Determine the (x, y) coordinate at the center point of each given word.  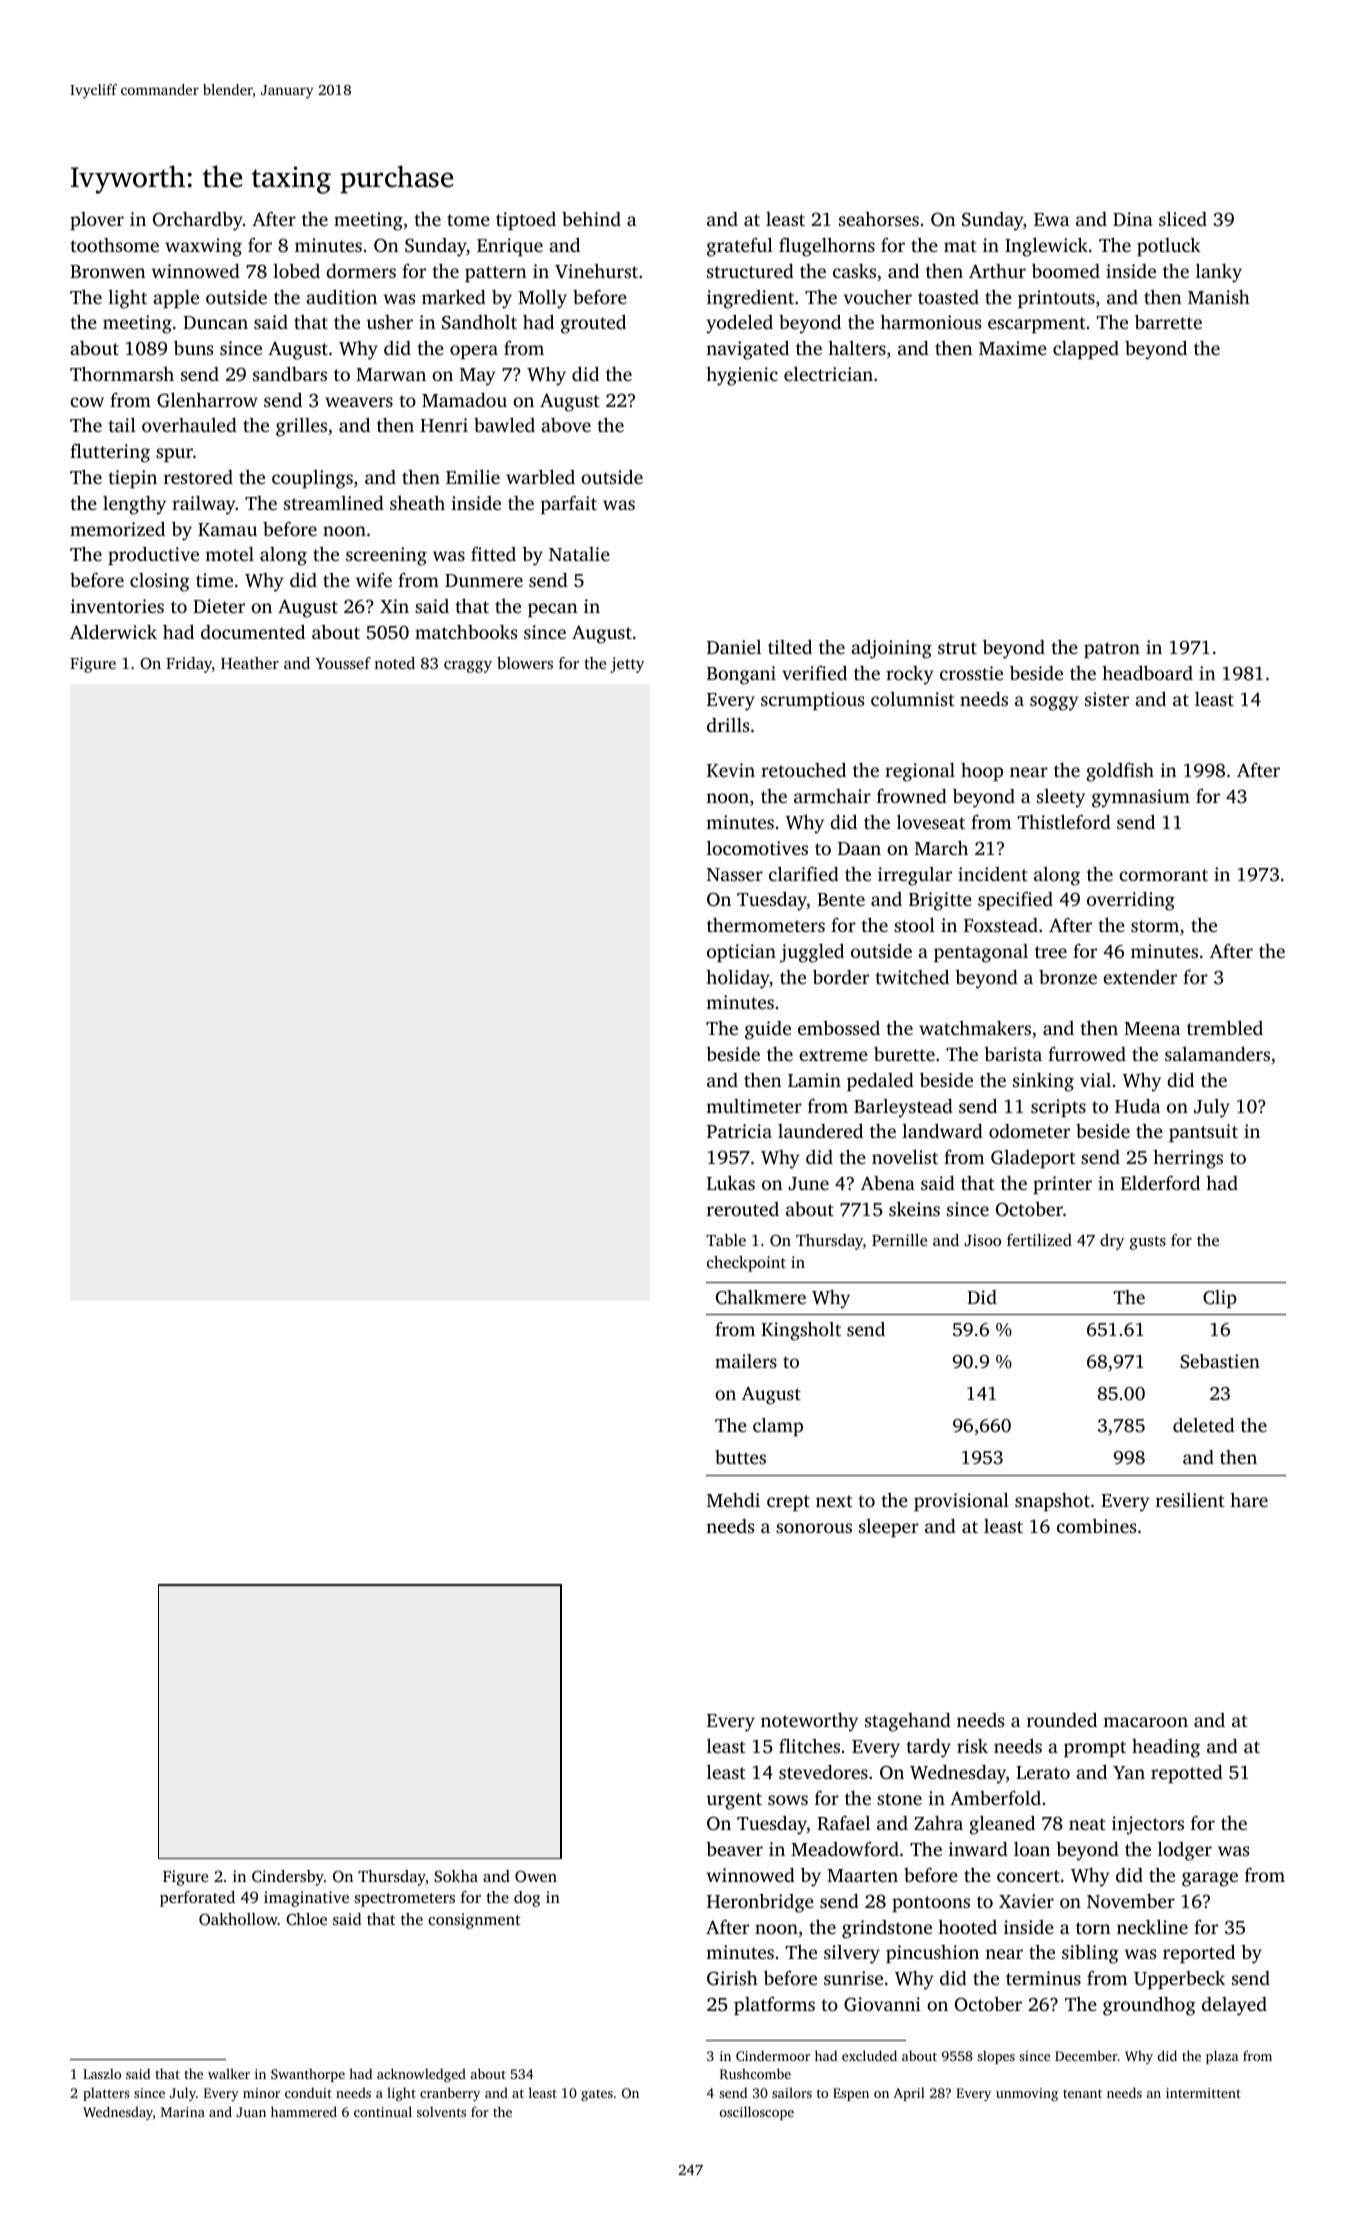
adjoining (891, 649)
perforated (197, 1899)
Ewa (1051, 219)
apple (176, 299)
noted (394, 663)
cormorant (1163, 875)
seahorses (879, 219)
